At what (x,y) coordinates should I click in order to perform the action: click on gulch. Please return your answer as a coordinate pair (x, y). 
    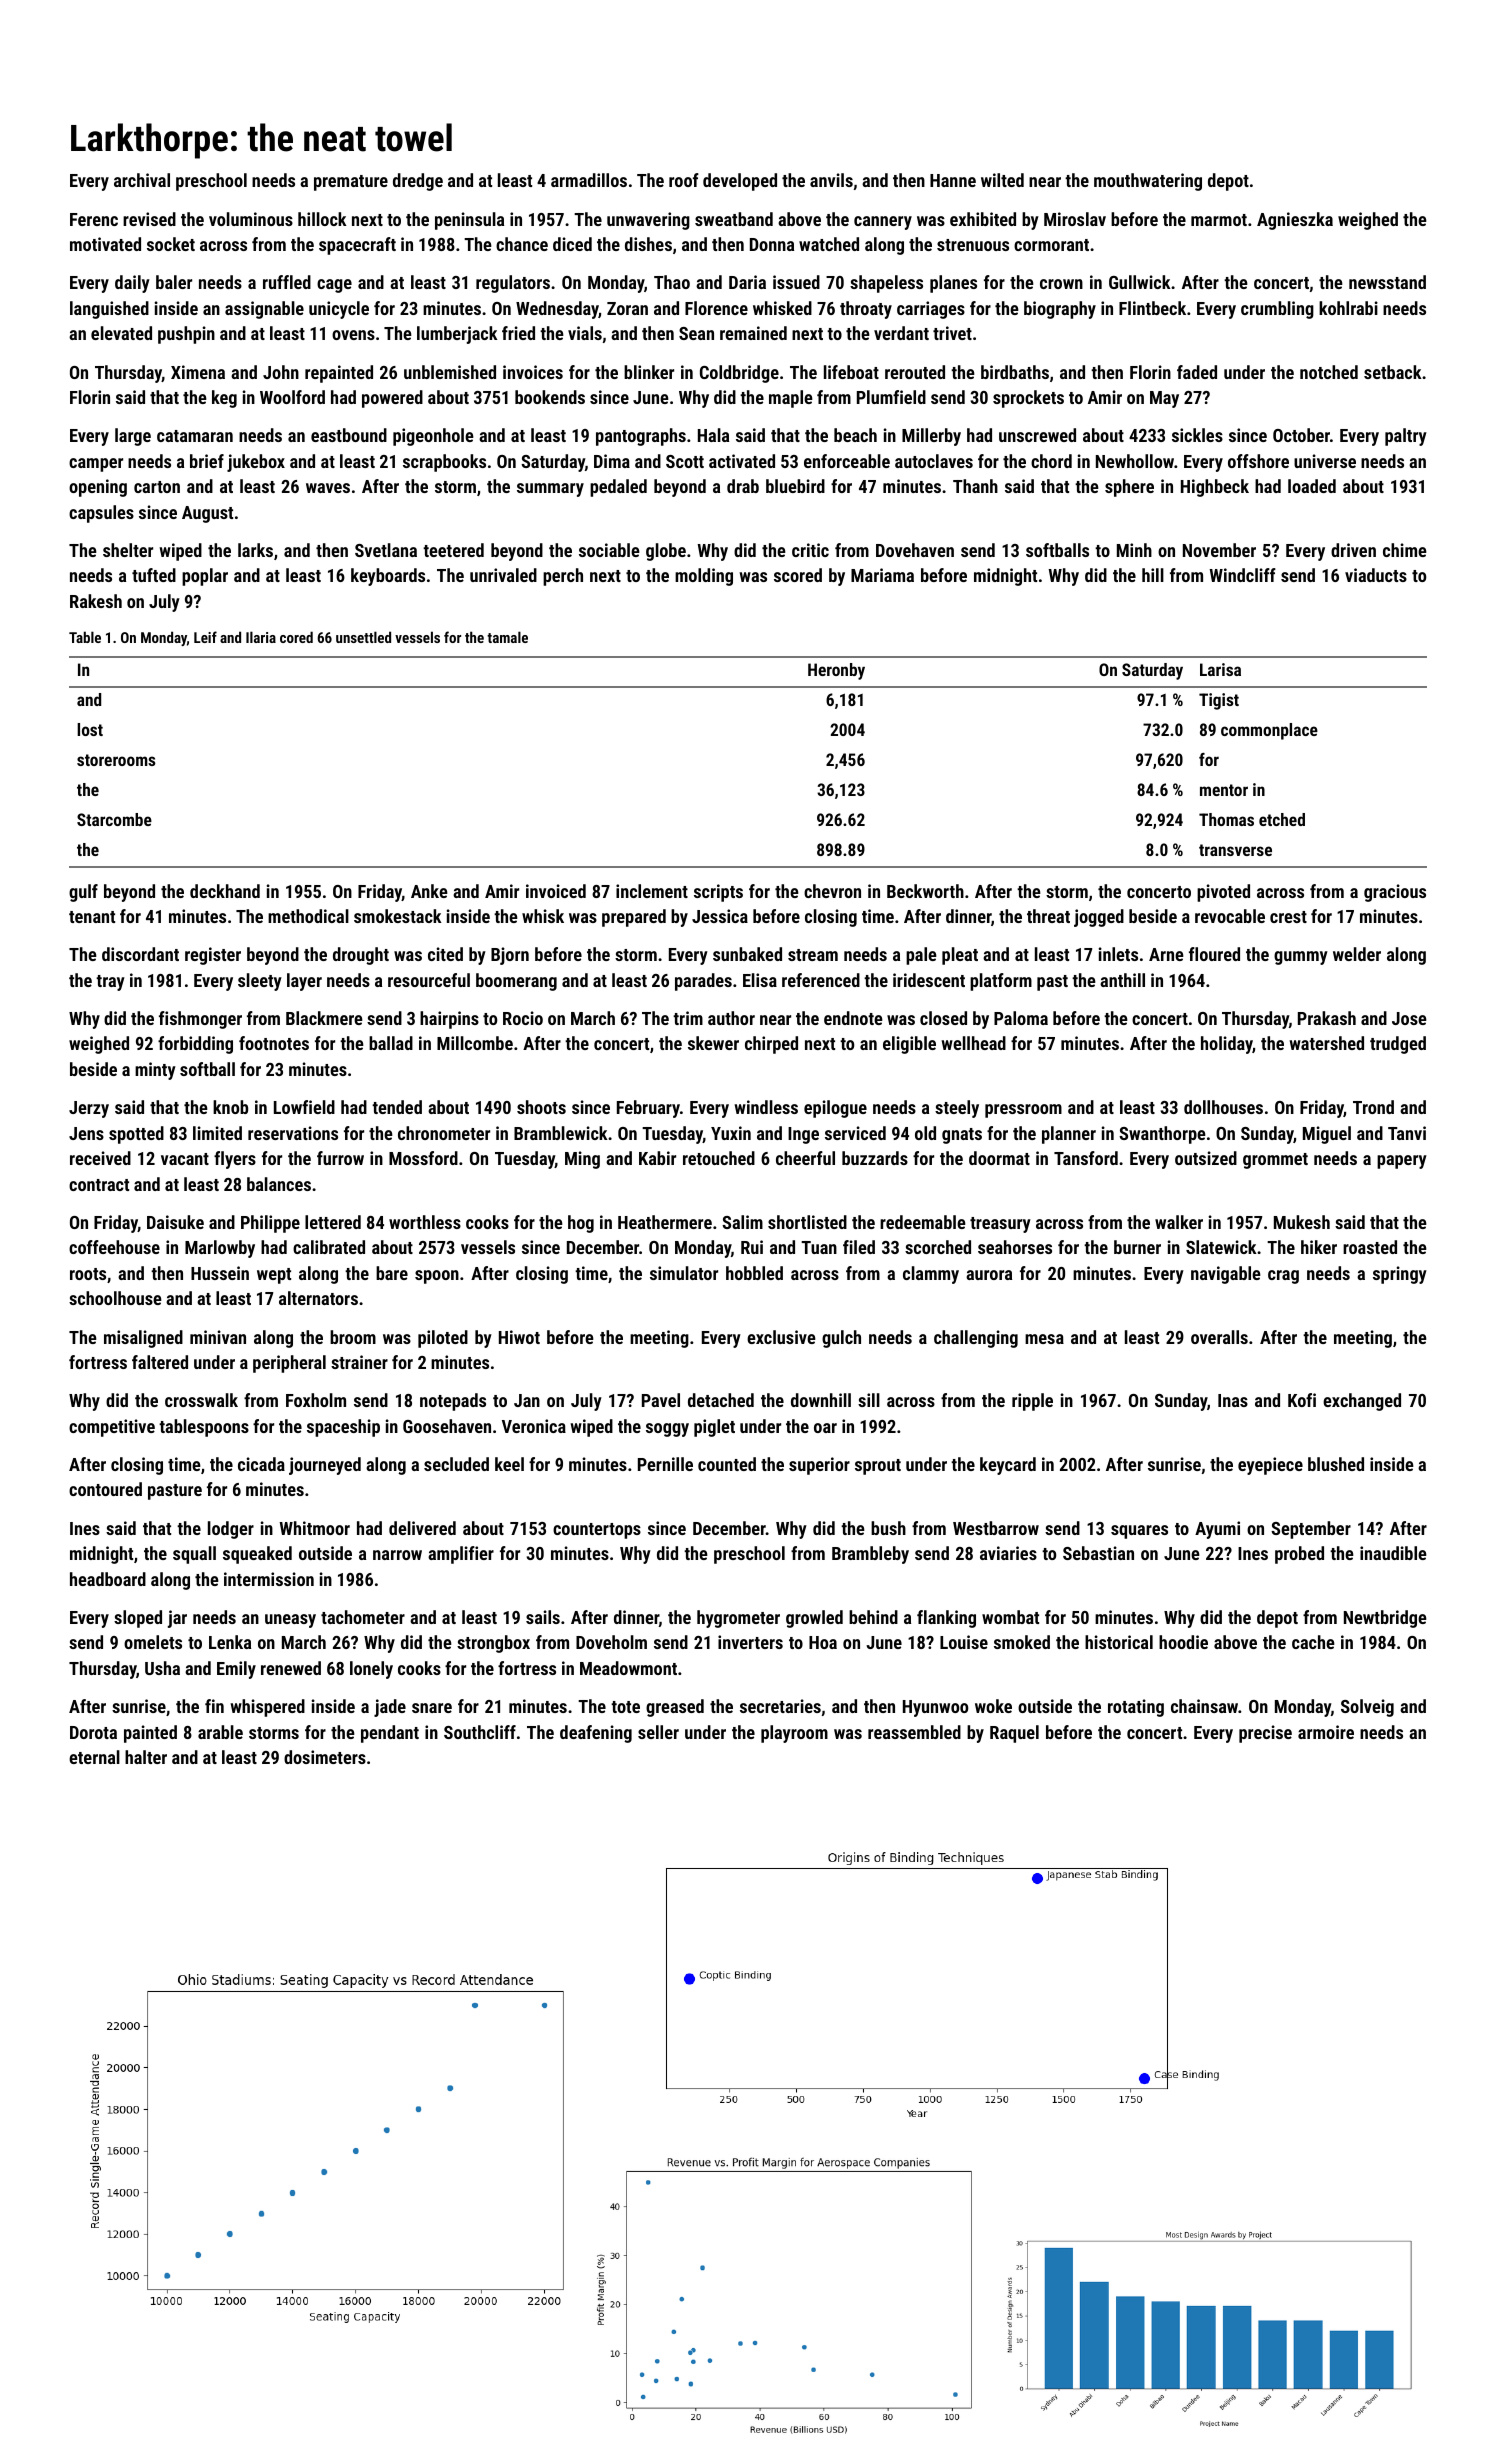
    Looking at the image, I should click on (841, 1339).
